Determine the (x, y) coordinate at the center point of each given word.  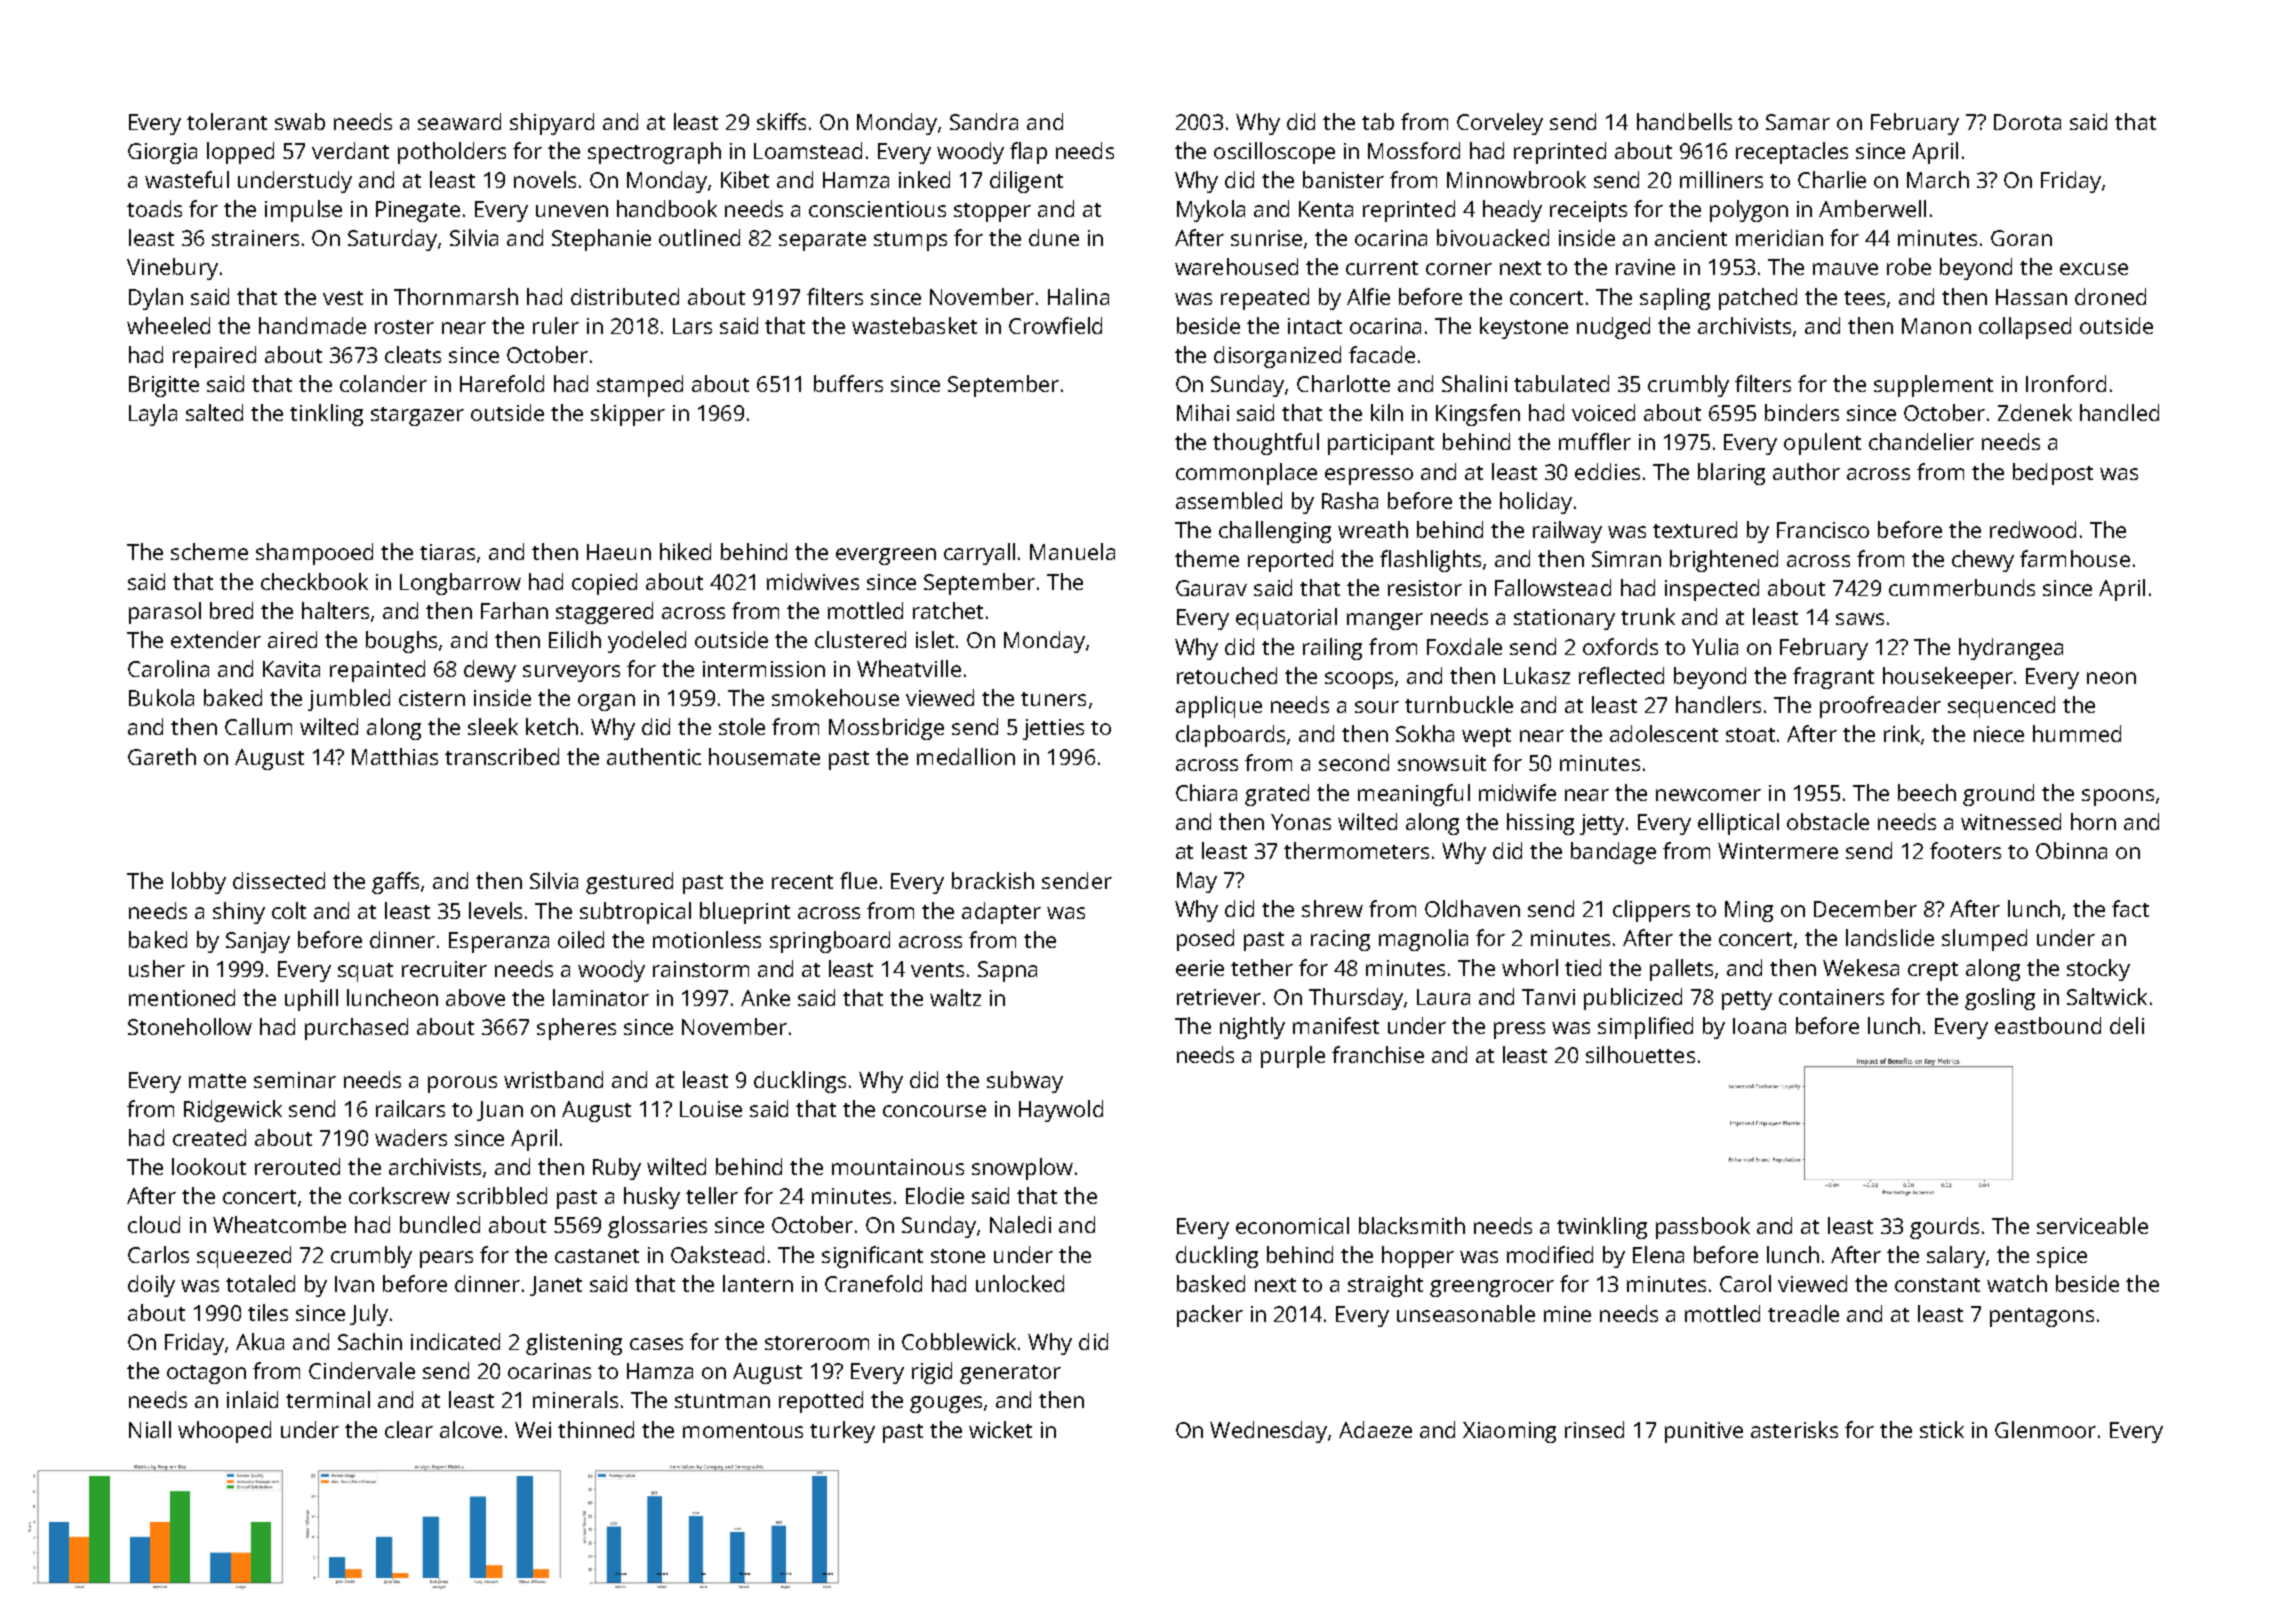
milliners (1721, 179)
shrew (1332, 908)
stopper (992, 212)
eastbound (2048, 1025)
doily (151, 1286)
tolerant (227, 121)
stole (742, 726)
